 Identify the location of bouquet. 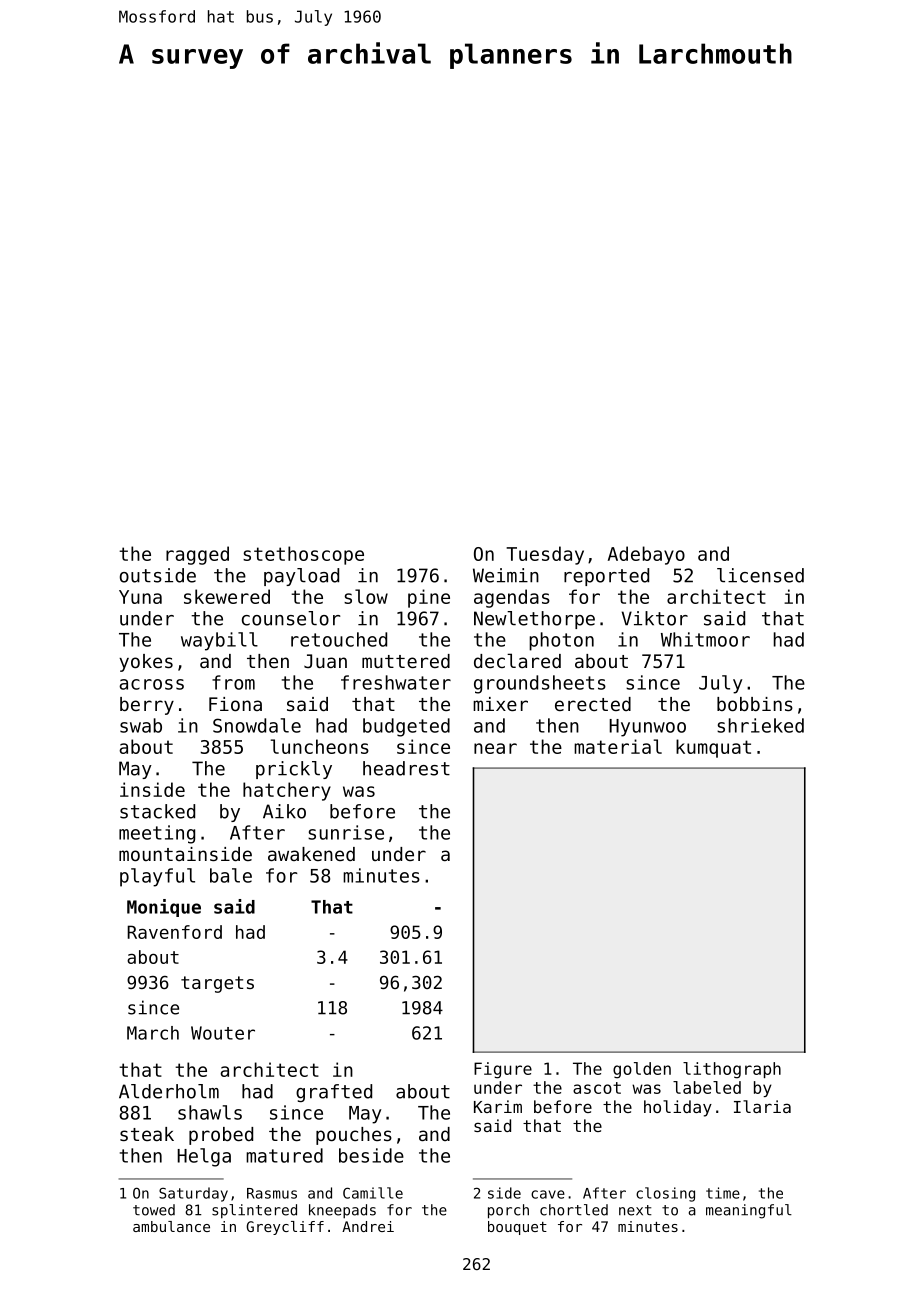
(517, 1228).
